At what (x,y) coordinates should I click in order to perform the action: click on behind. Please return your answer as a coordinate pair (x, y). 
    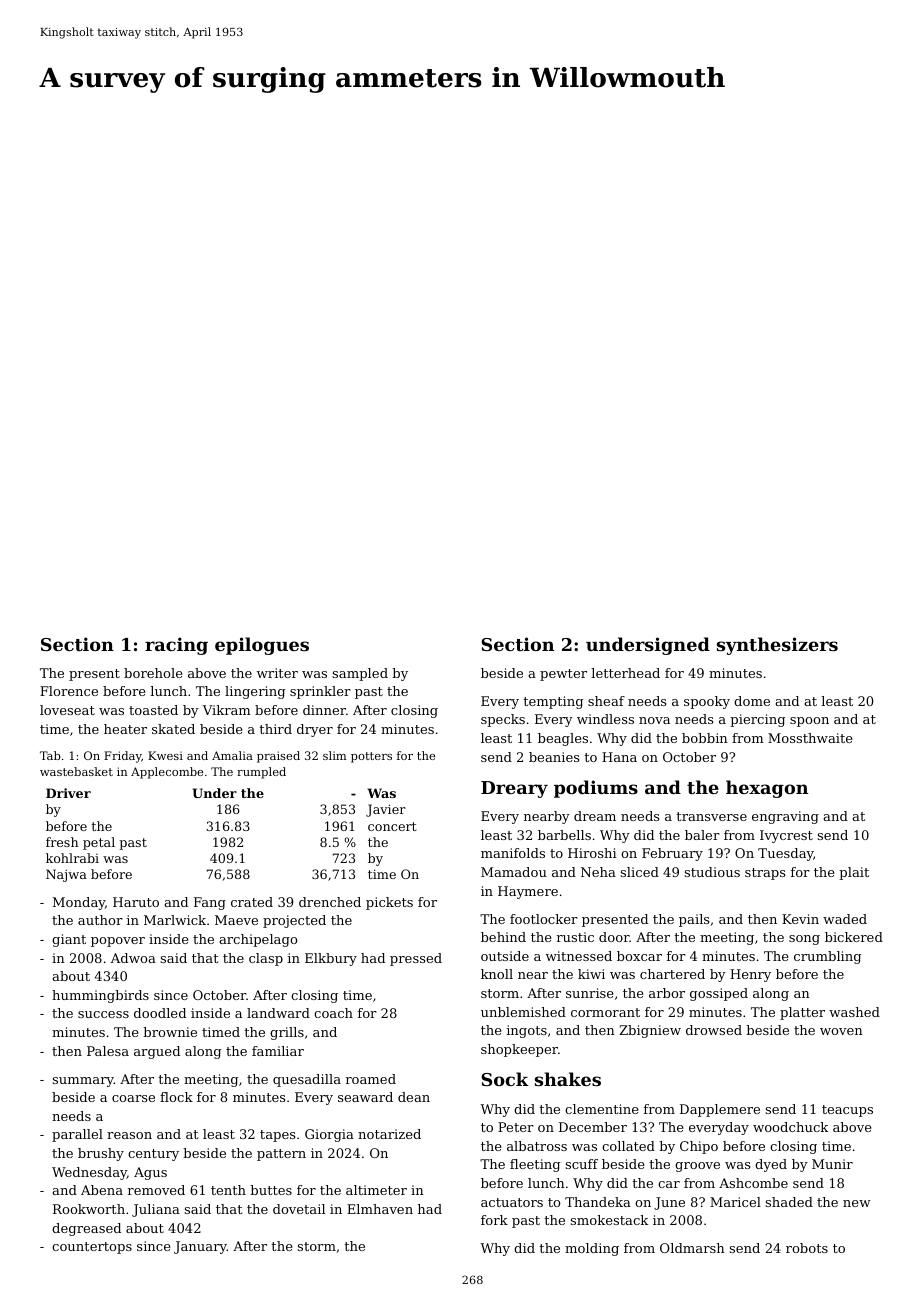
    Looking at the image, I should click on (503, 937).
